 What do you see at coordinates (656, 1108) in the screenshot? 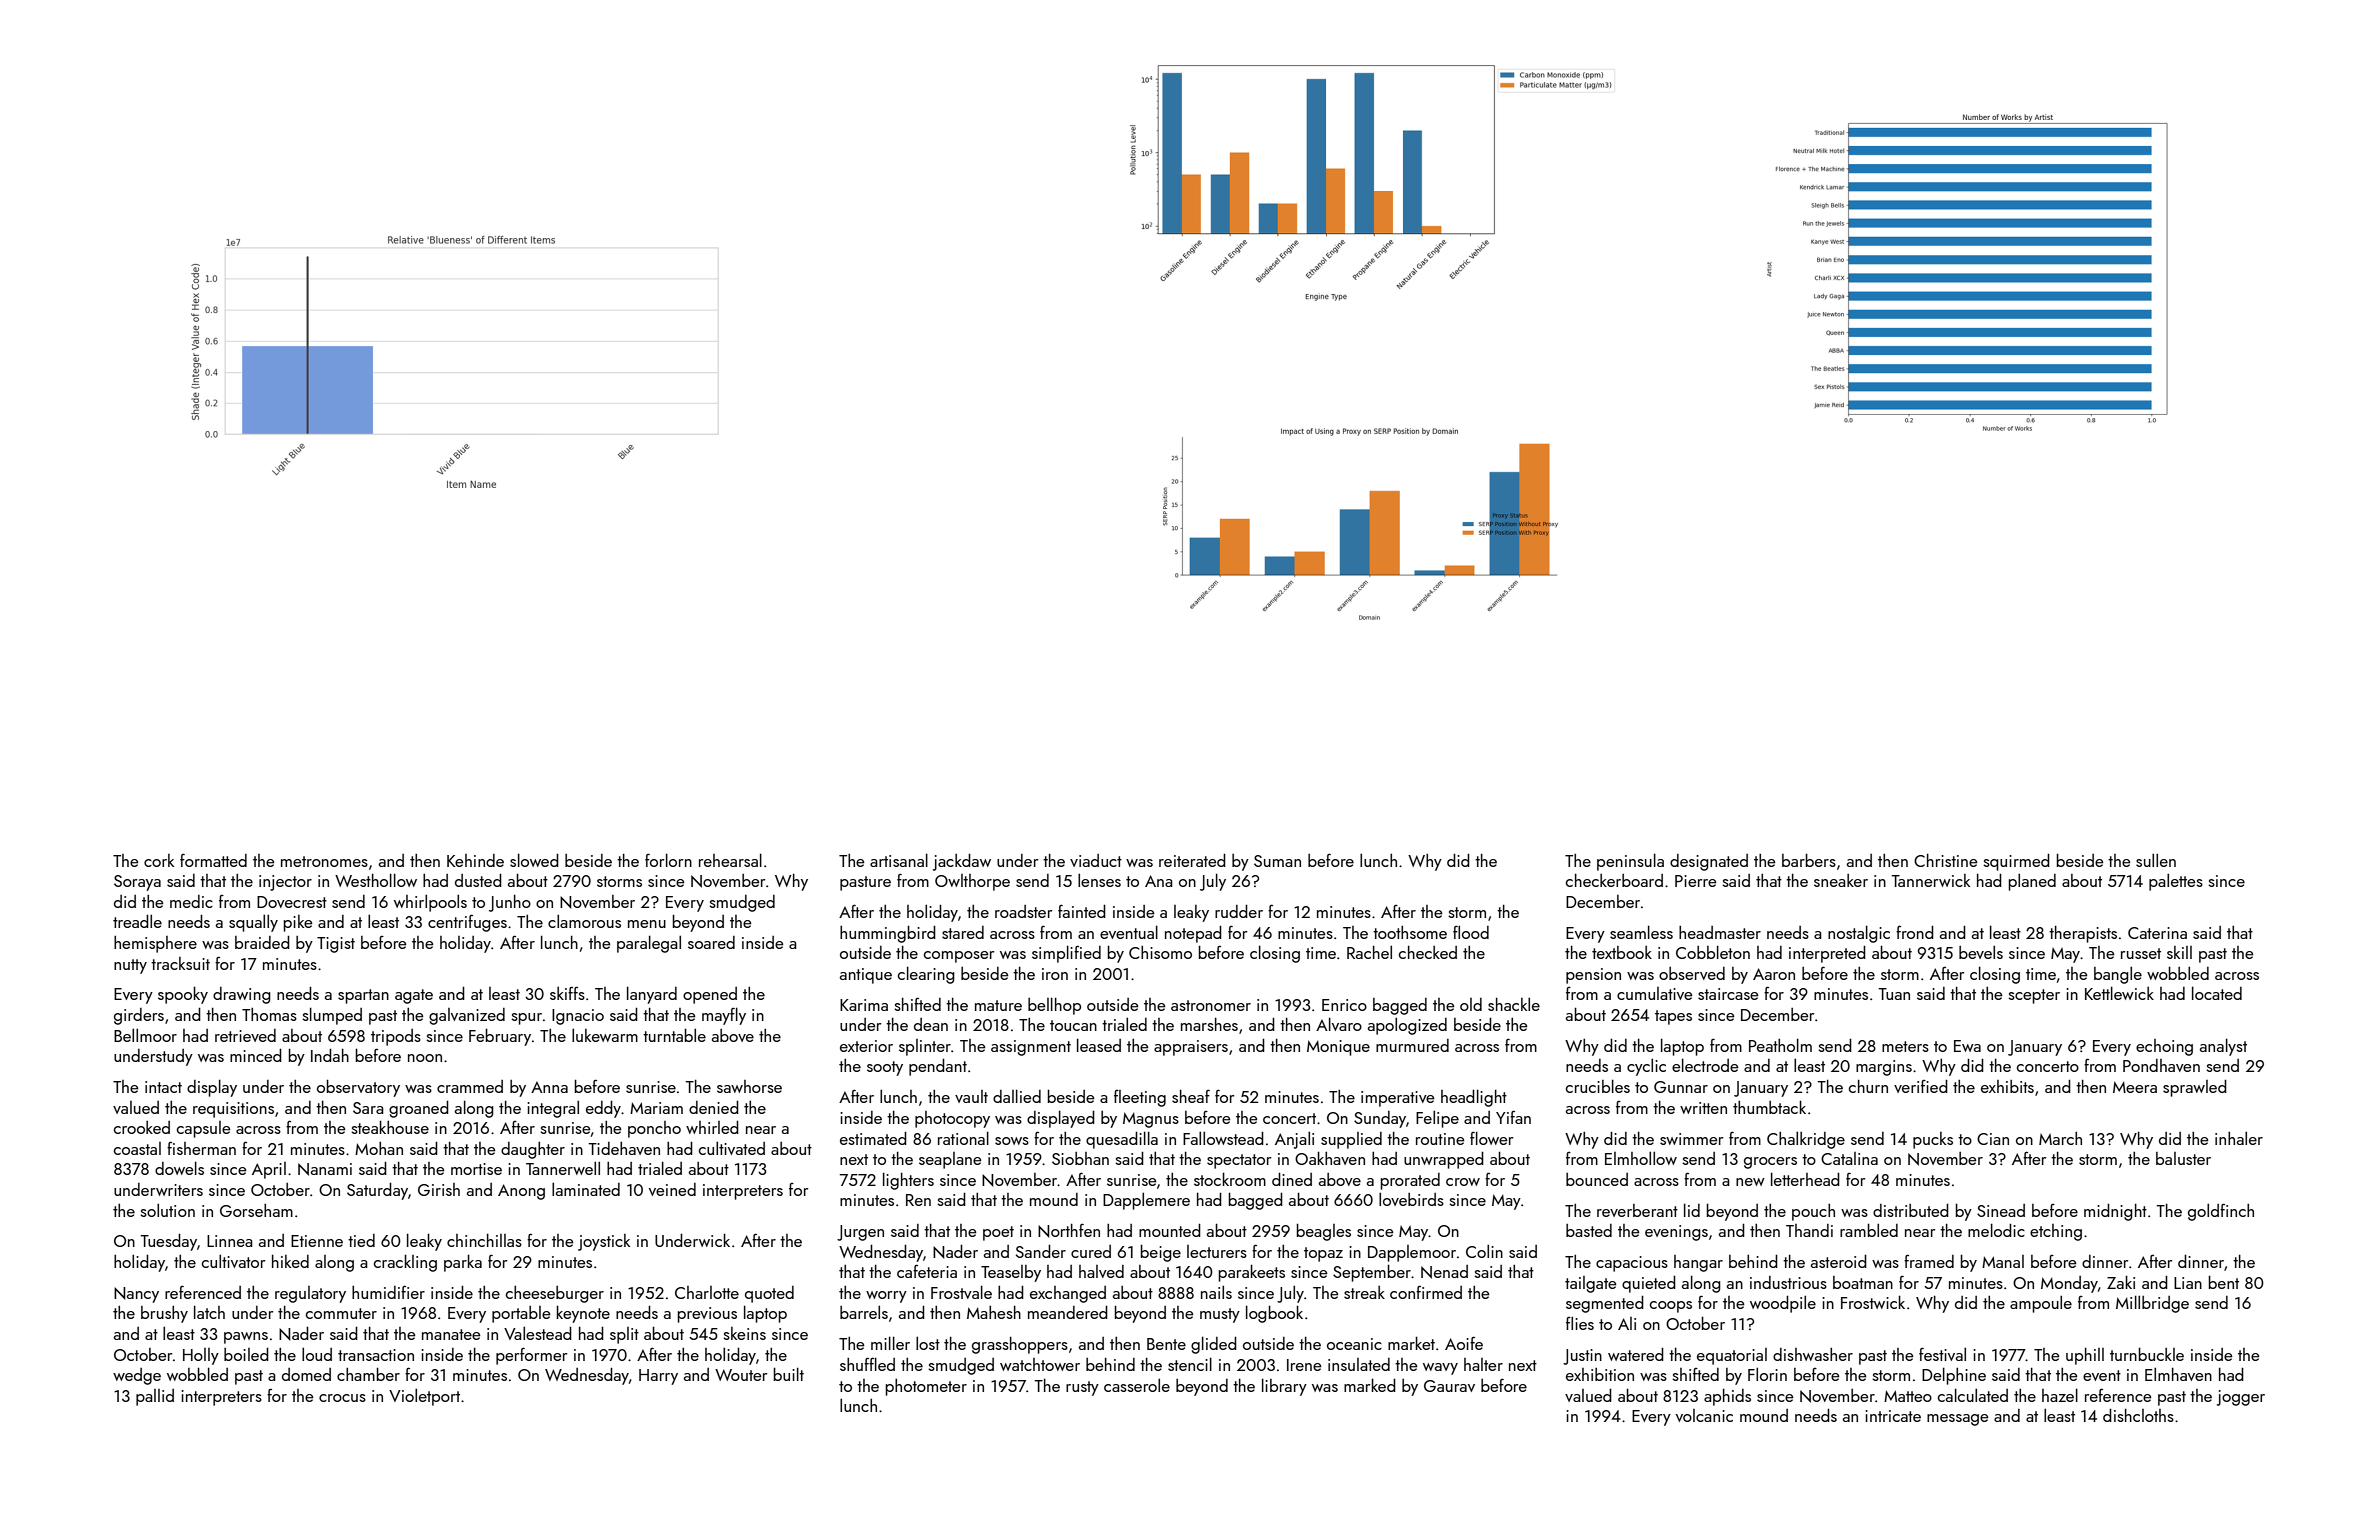
I see `Mariam` at bounding box center [656, 1108].
